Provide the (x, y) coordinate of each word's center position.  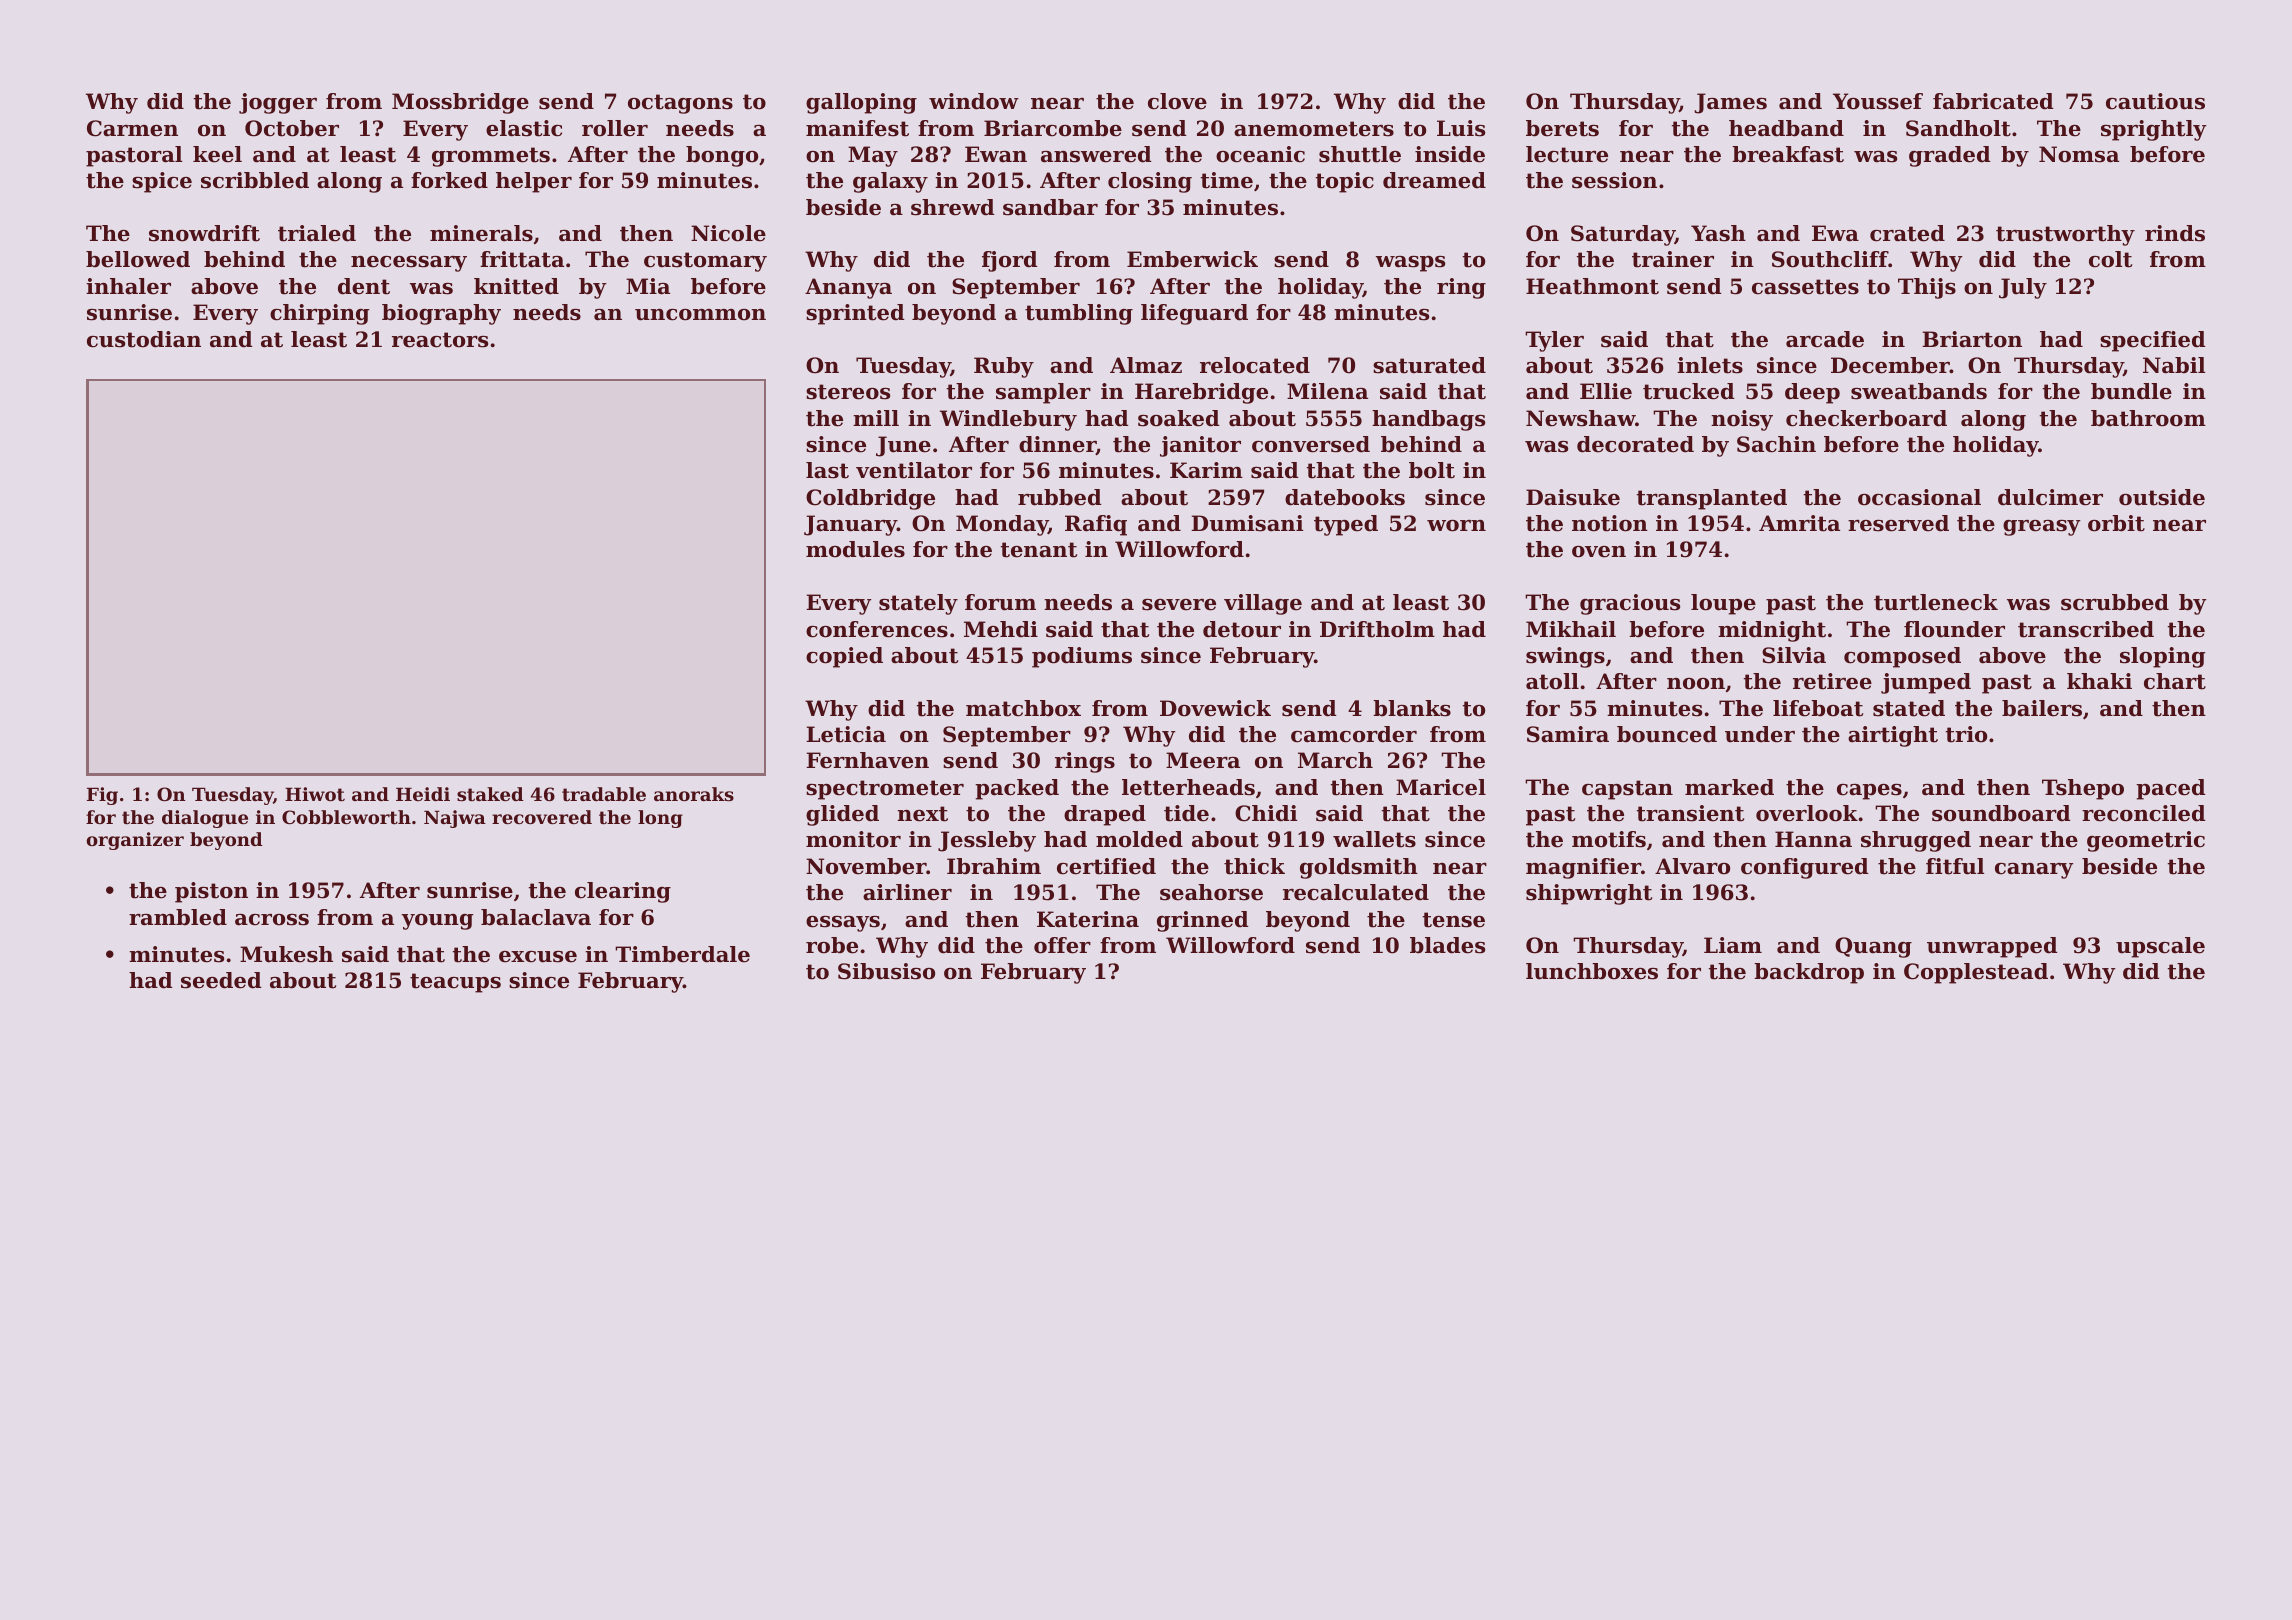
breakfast (1788, 154)
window (974, 101)
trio (1966, 734)
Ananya (848, 288)
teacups (455, 983)
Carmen (132, 128)
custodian (144, 339)
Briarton (1972, 339)
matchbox (1023, 708)
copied (844, 657)
